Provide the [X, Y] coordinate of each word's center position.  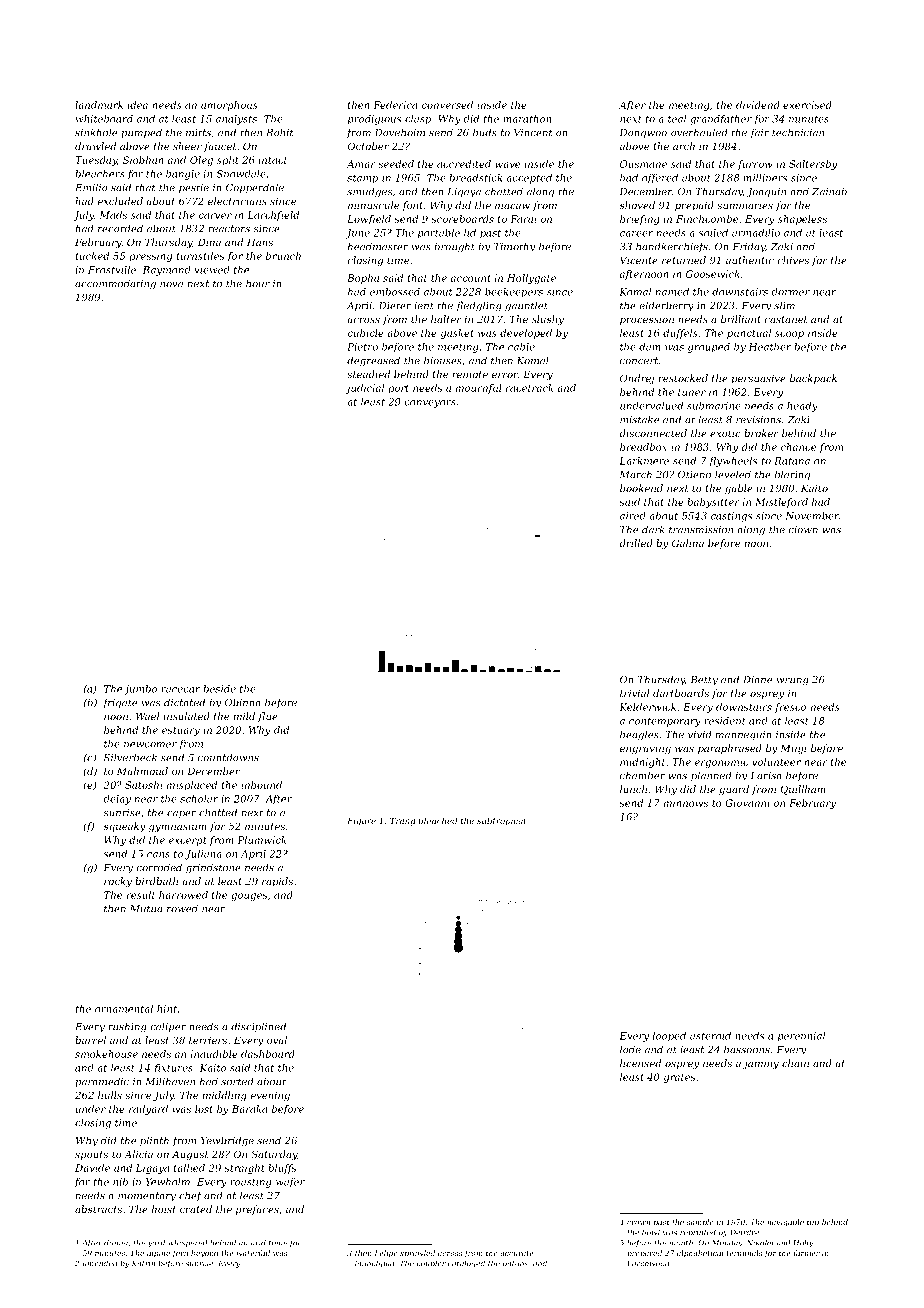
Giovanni [747, 803]
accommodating [115, 284]
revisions [758, 420]
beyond [205, 1254]
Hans [260, 242]
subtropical [501, 821]
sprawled [417, 1253]
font [412, 206]
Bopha [363, 279]
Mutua [146, 909]
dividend [758, 105]
